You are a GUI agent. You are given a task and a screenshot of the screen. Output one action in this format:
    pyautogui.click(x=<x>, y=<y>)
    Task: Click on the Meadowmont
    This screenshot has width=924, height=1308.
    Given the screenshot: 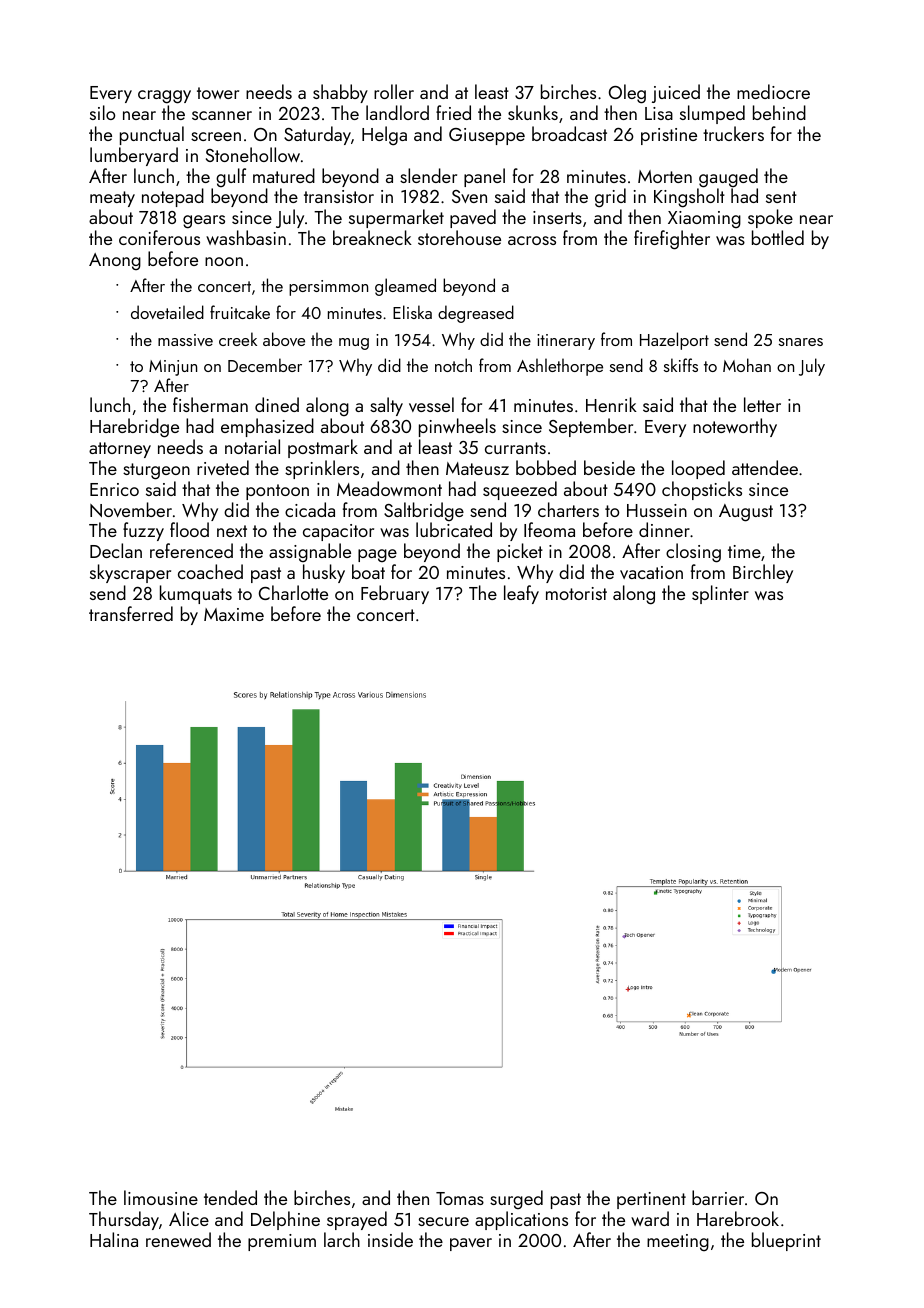 What is the action you would take?
    pyautogui.click(x=389, y=488)
